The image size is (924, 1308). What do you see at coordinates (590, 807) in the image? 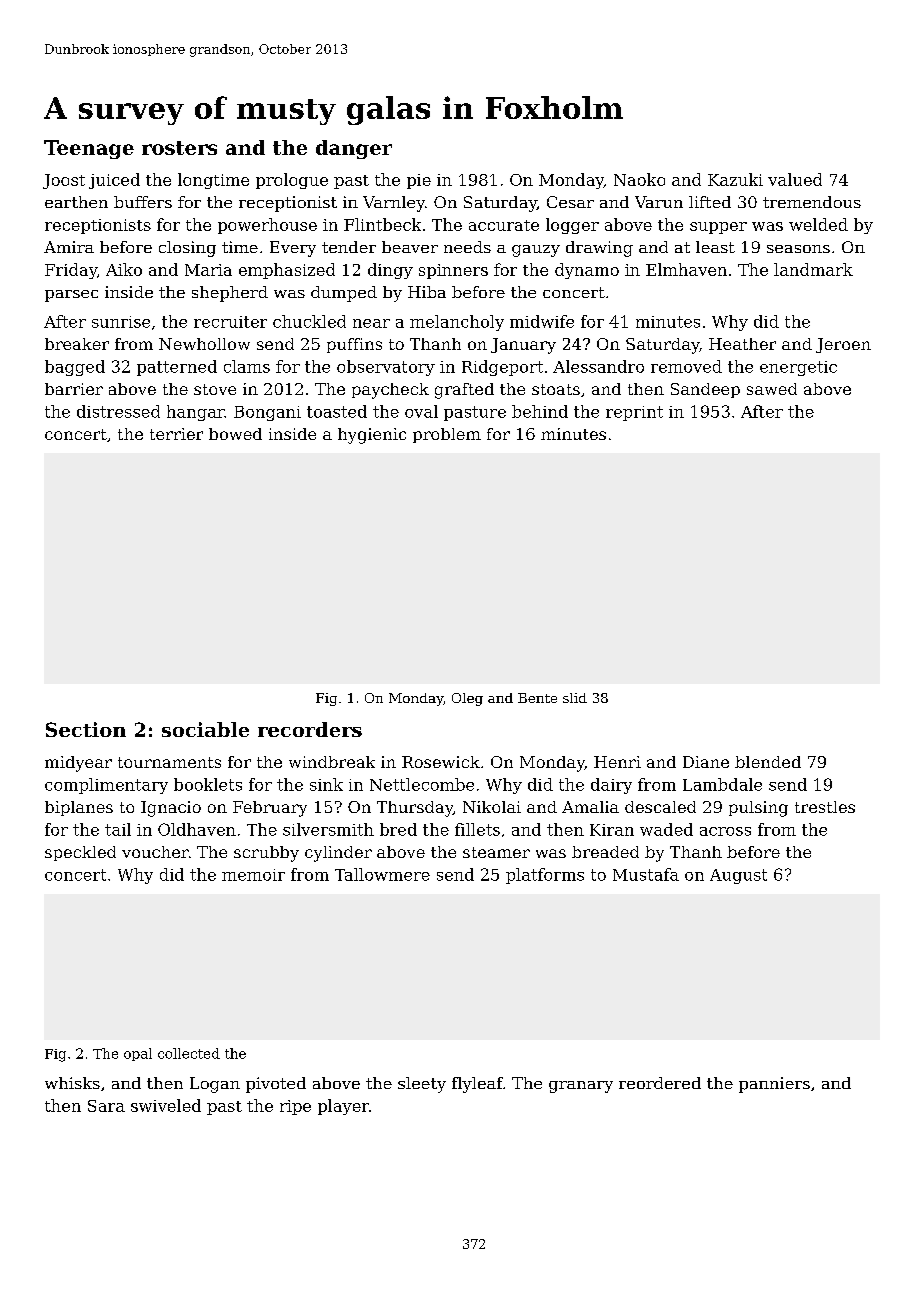
I see `Amalia` at bounding box center [590, 807].
